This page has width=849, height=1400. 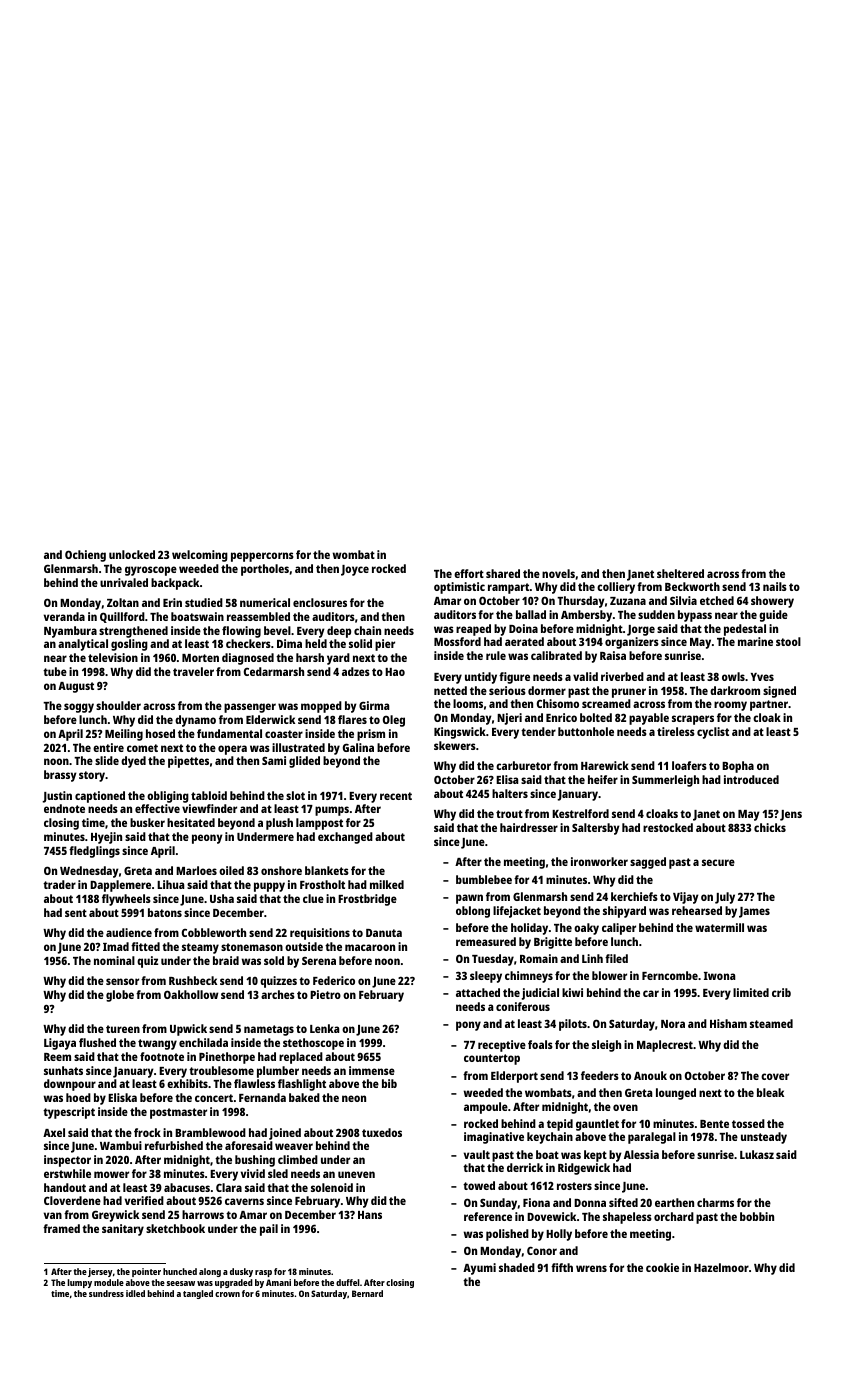 I want to click on ampoule, so click(x=486, y=1108).
